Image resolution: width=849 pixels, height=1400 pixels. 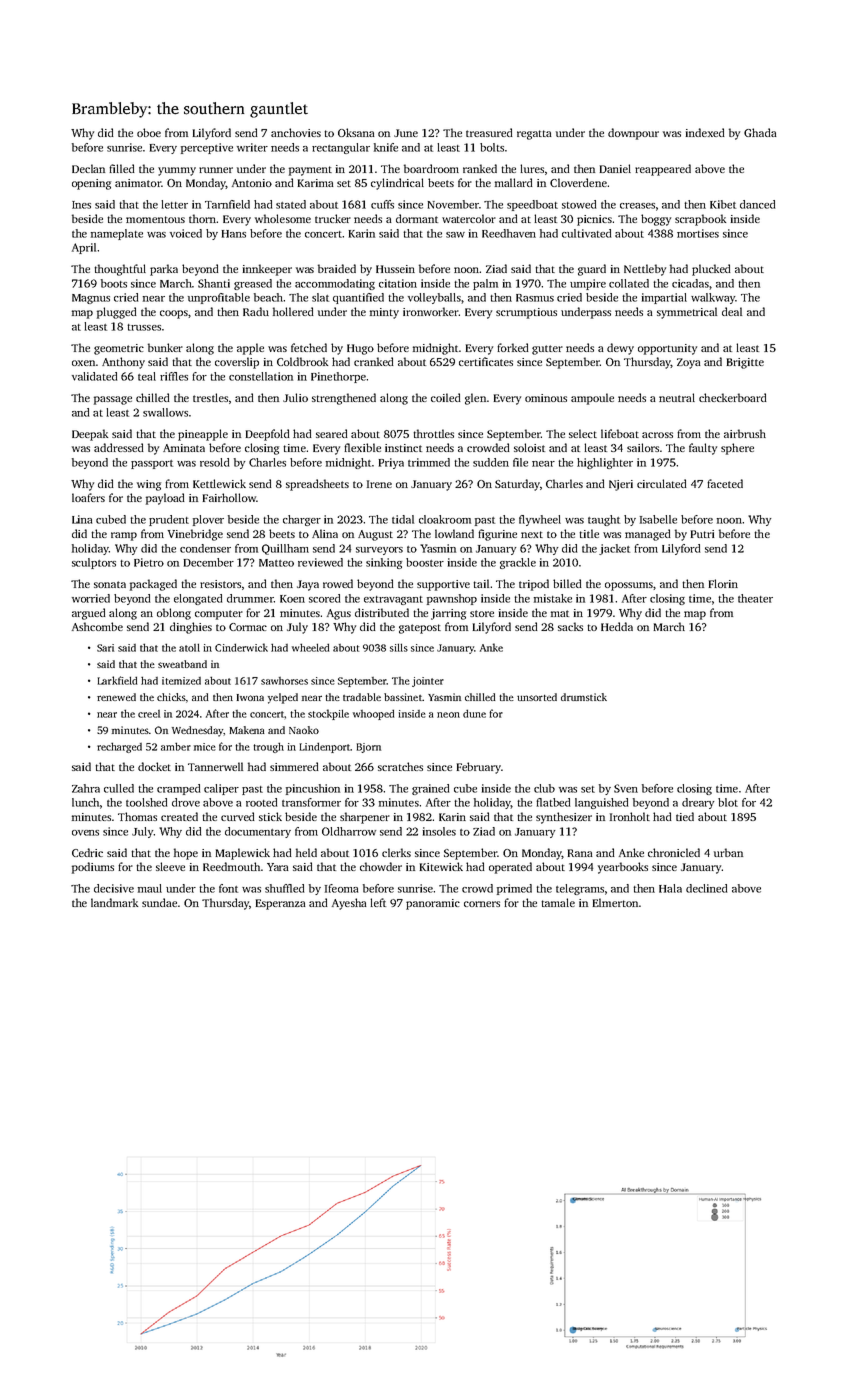 What do you see at coordinates (238, 816) in the image?
I see `curved` at bounding box center [238, 816].
